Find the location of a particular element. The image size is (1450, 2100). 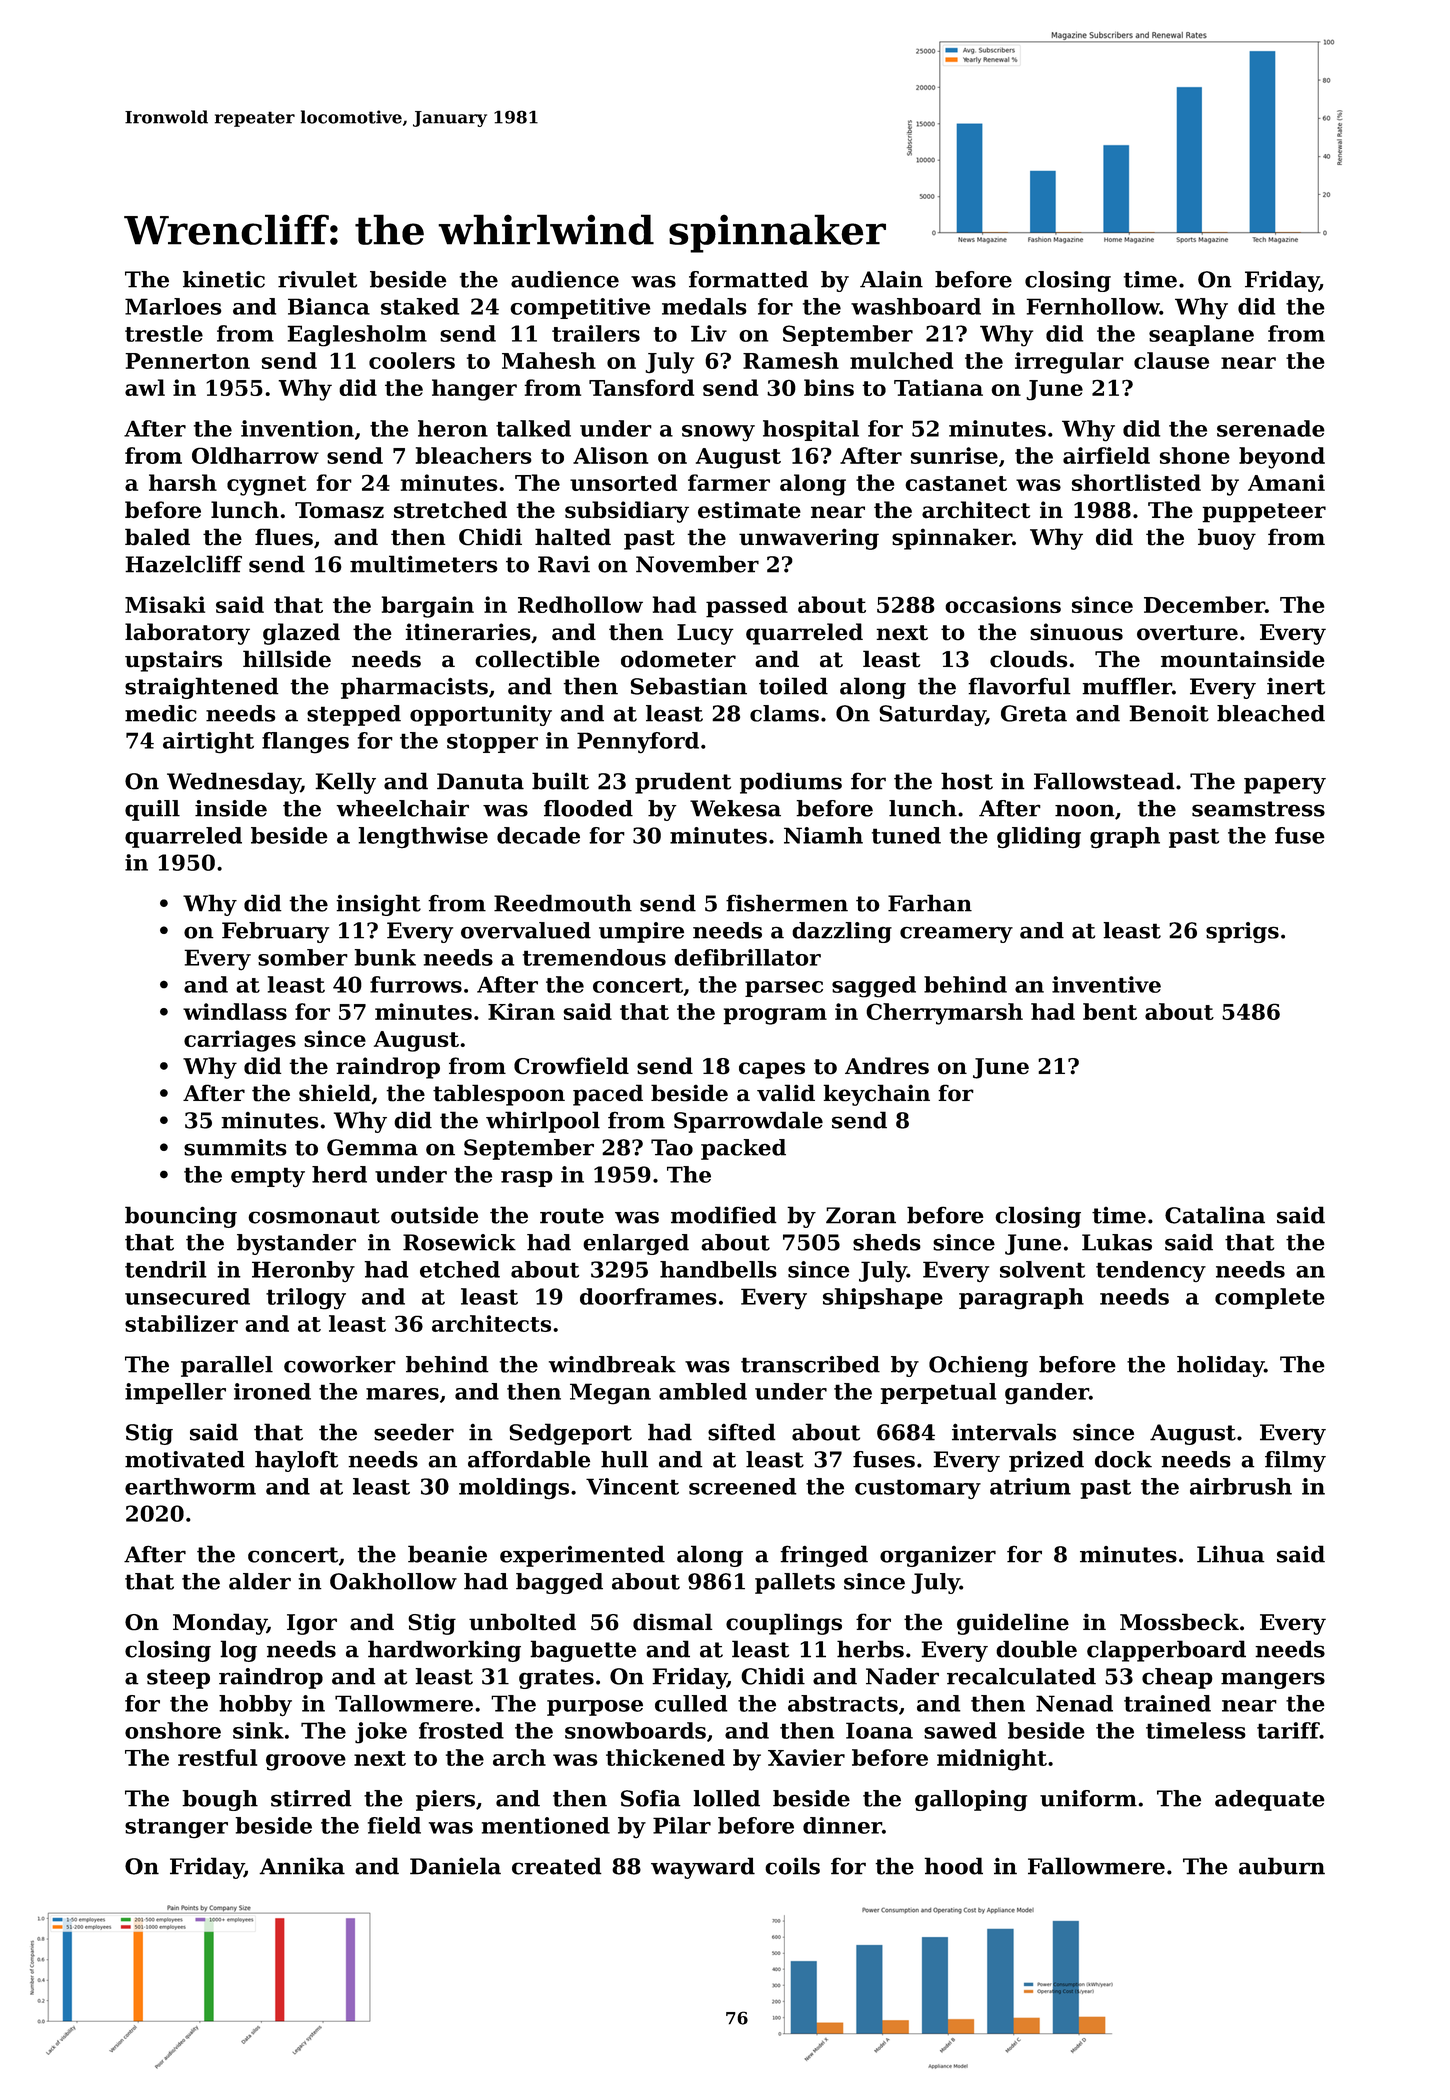

audience is located at coordinates (565, 279).
